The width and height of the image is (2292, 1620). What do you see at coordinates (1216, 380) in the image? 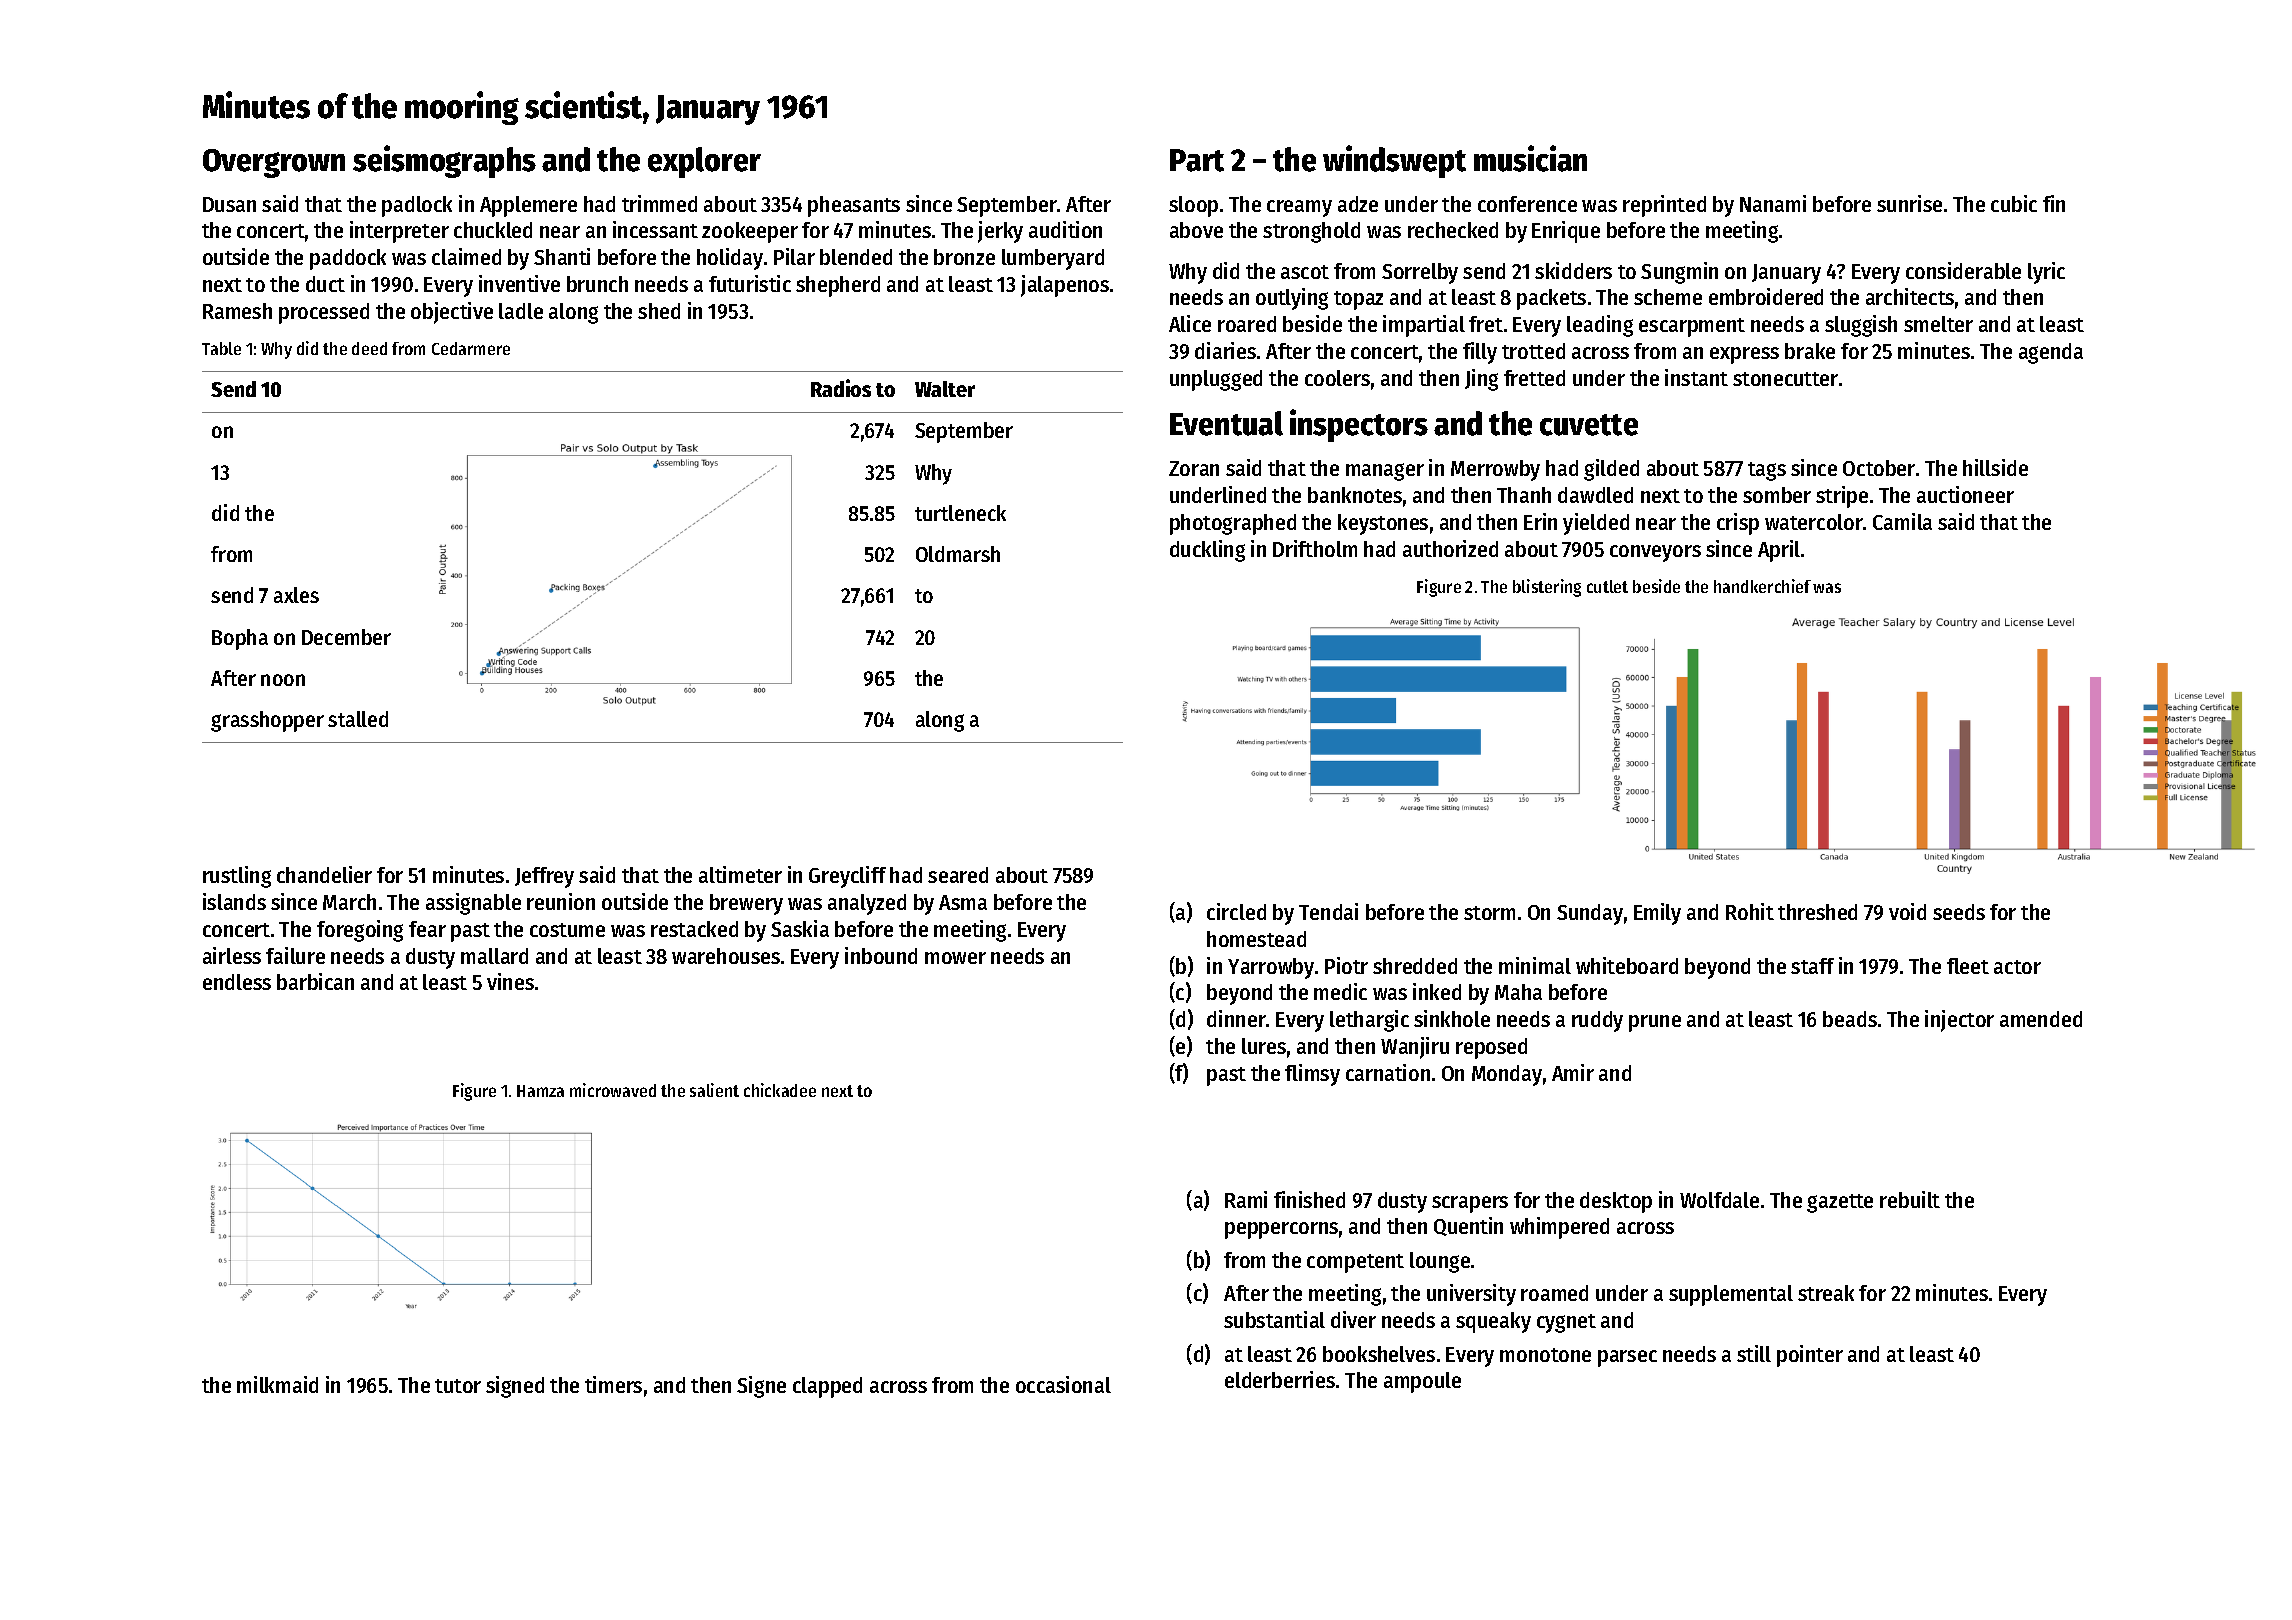
I see `unplugged` at bounding box center [1216, 380].
